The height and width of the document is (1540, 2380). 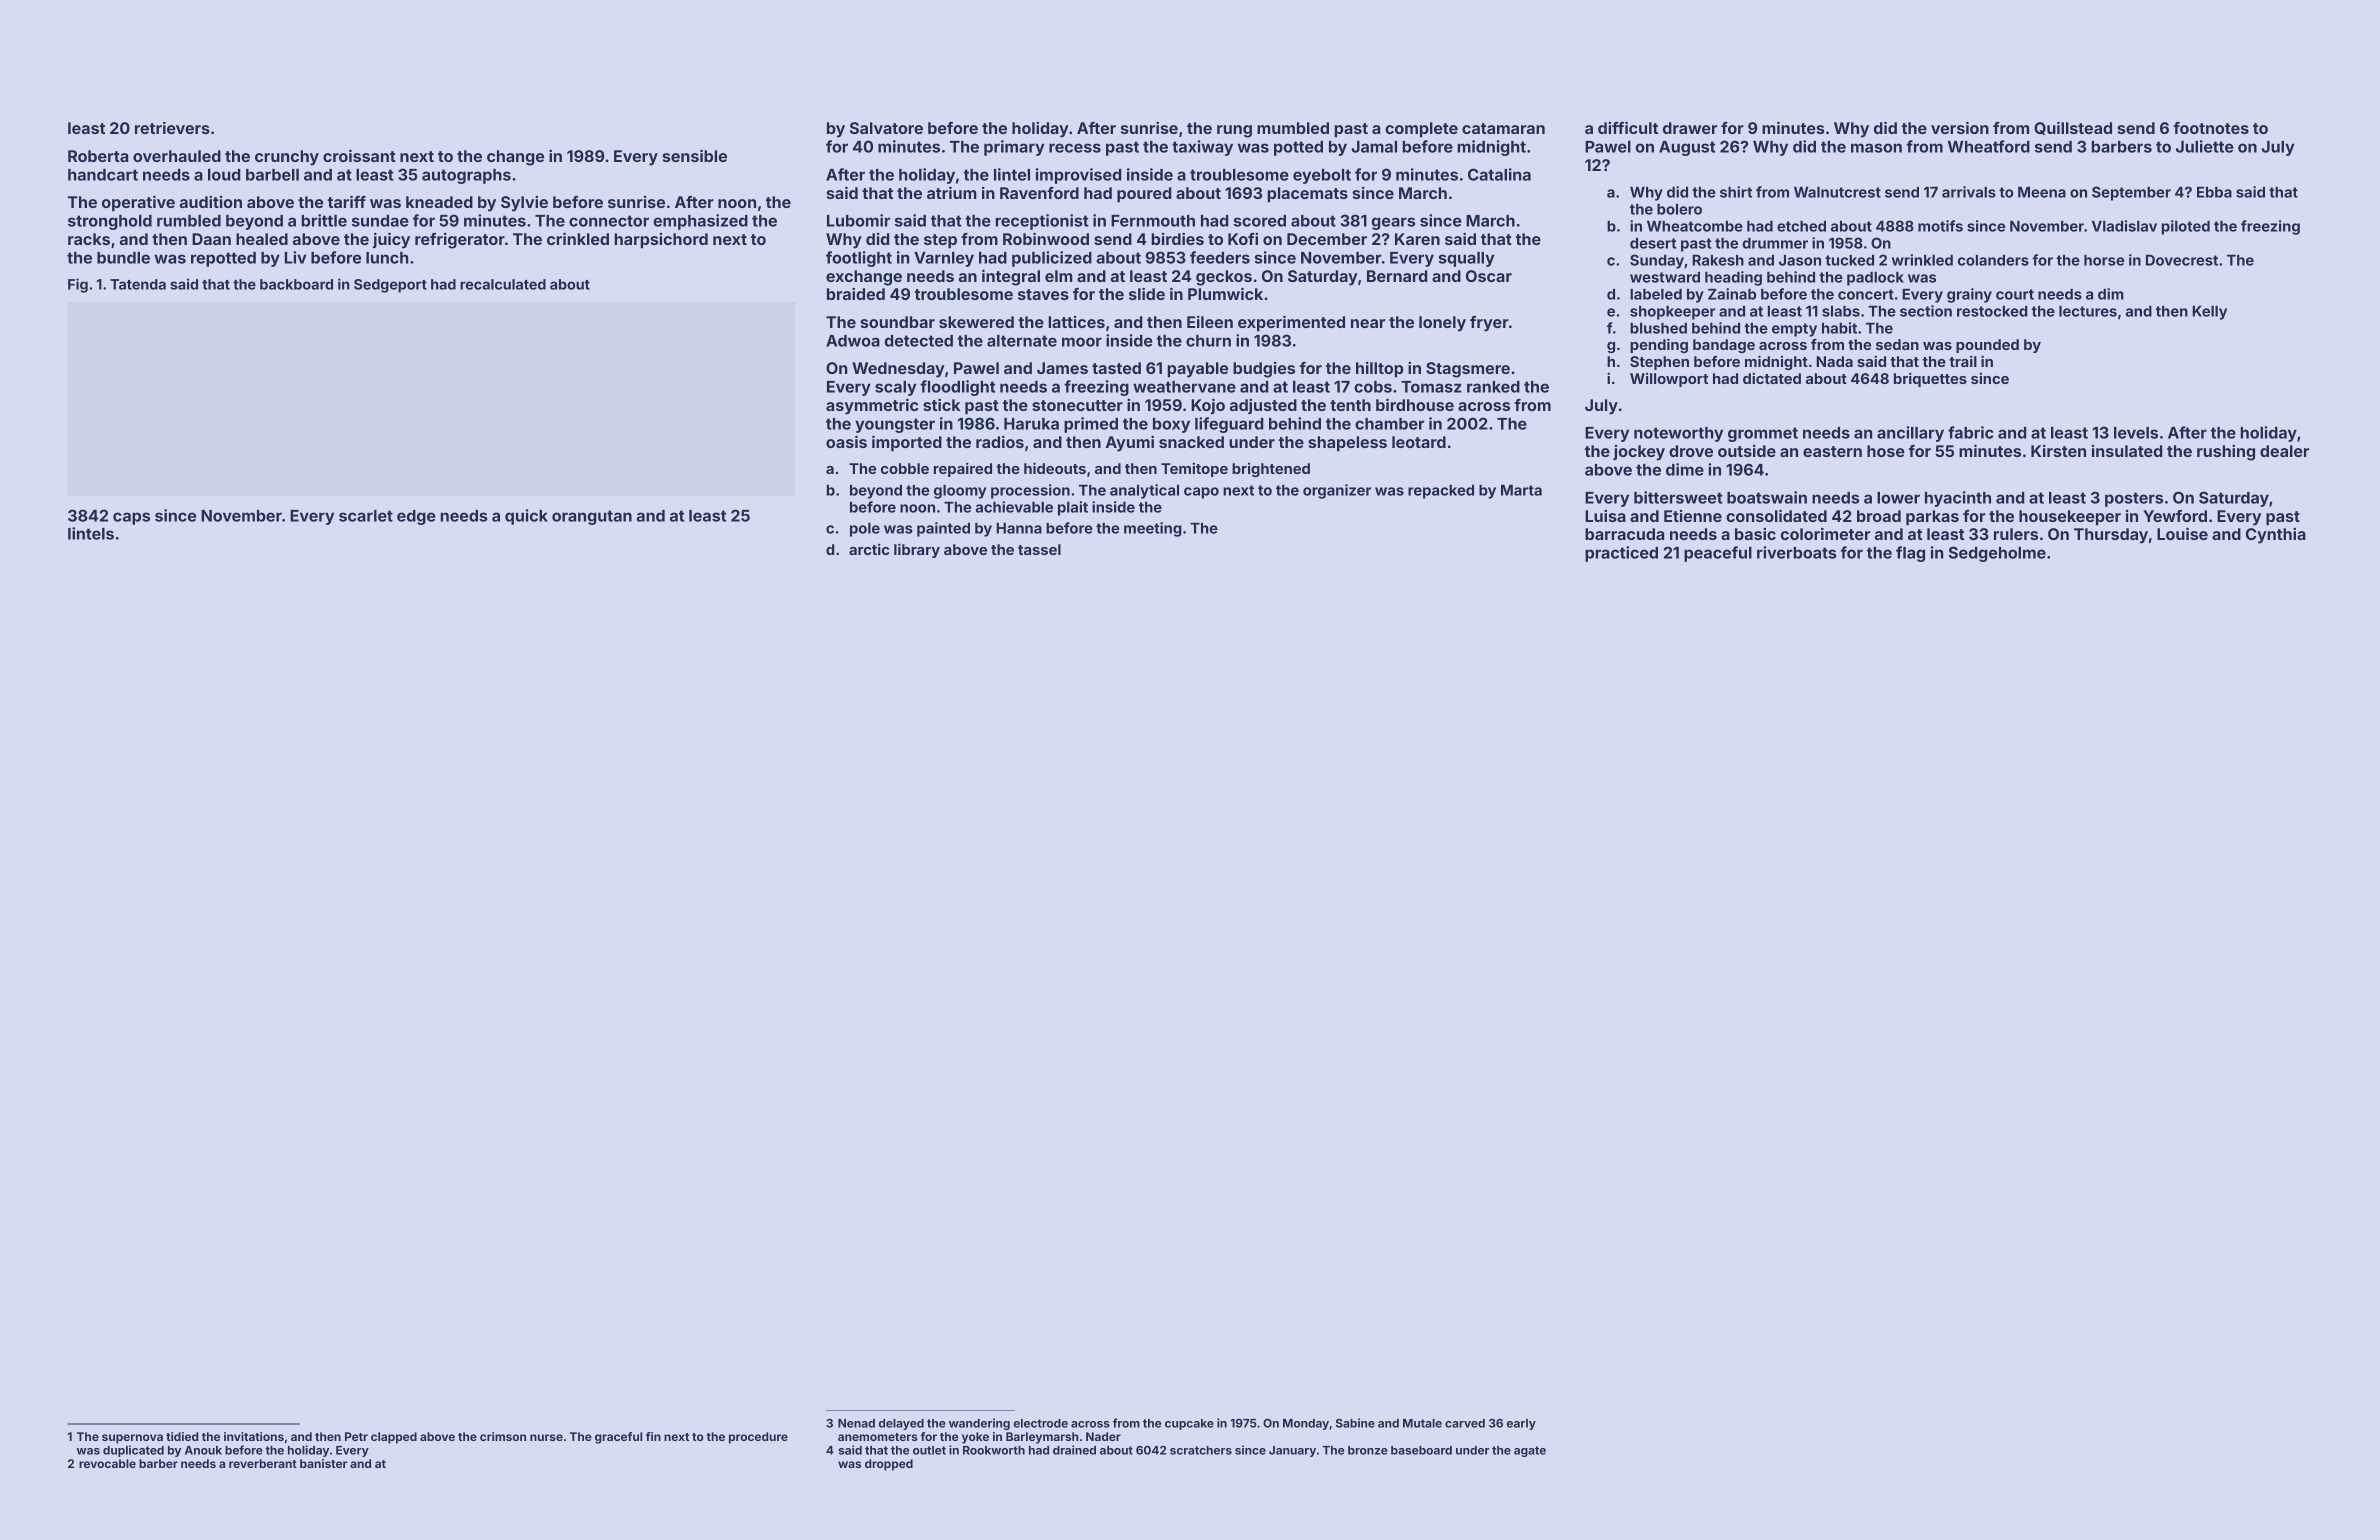 What do you see at coordinates (917, 550) in the document?
I see `library` at bounding box center [917, 550].
